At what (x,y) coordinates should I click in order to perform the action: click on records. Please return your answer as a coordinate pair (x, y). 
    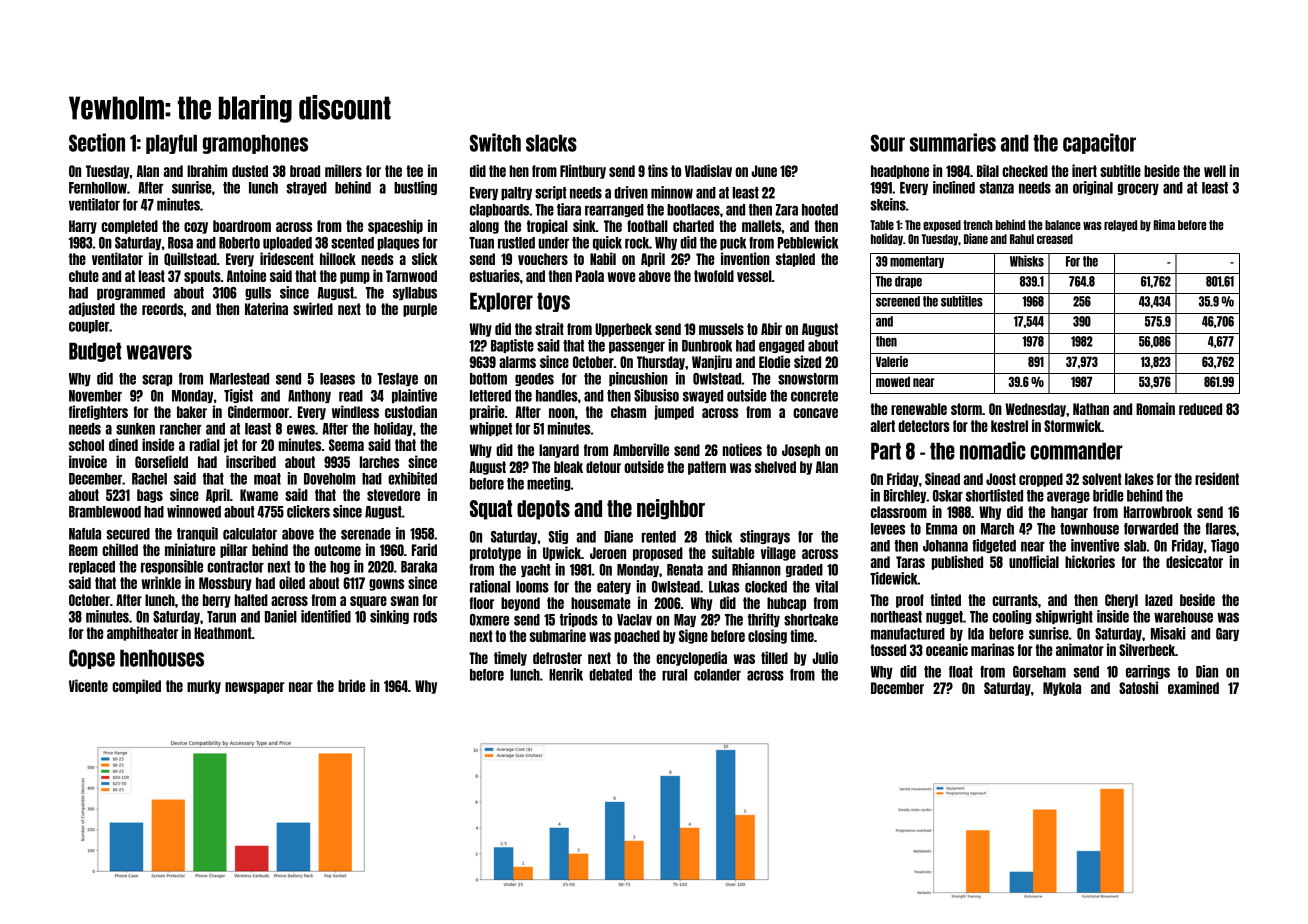
    Looking at the image, I should click on (163, 309).
